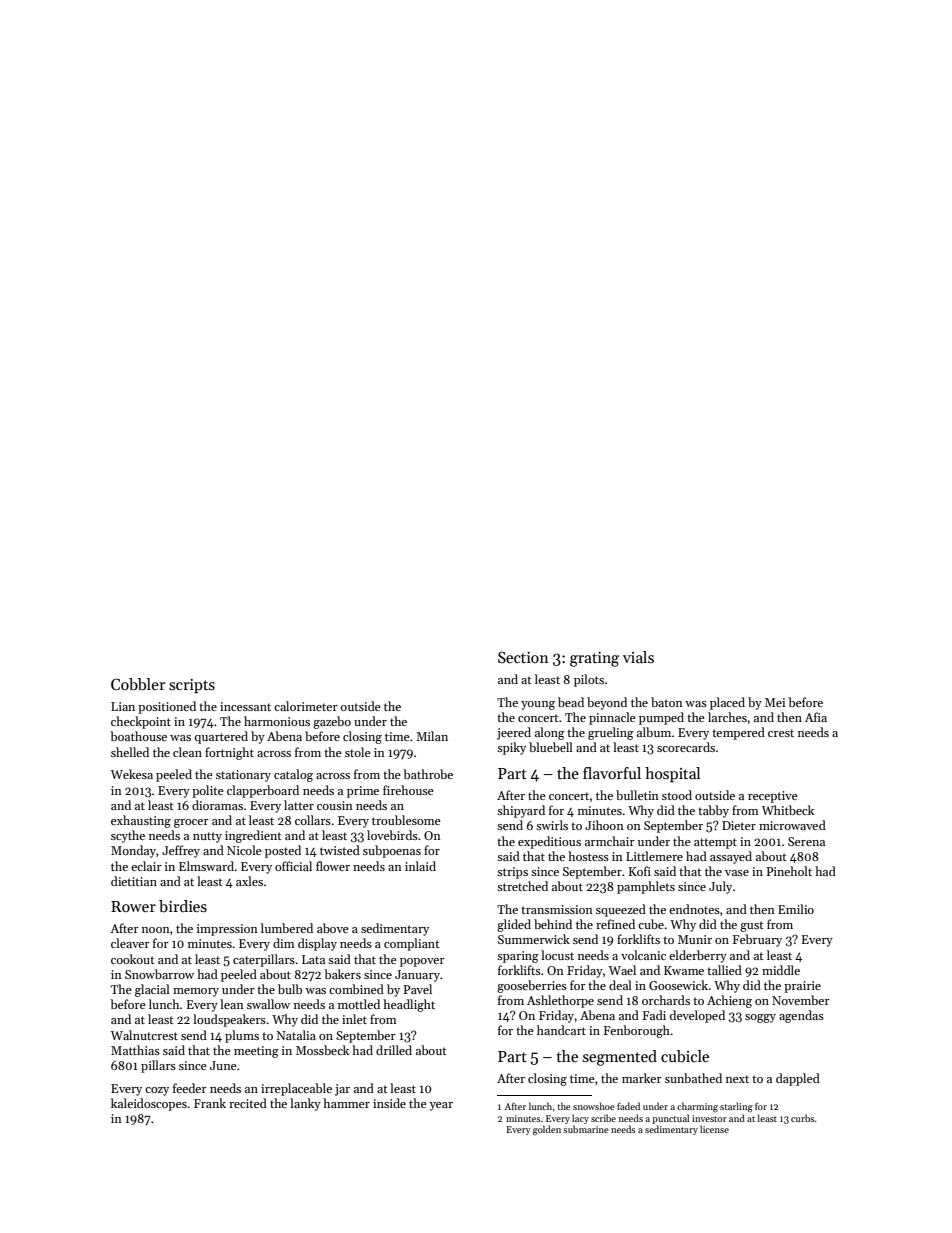 The width and height of the screenshot is (952, 1233). Describe the element at coordinates (739, 825) in the screenshot. I see `Dieter` at that location.
